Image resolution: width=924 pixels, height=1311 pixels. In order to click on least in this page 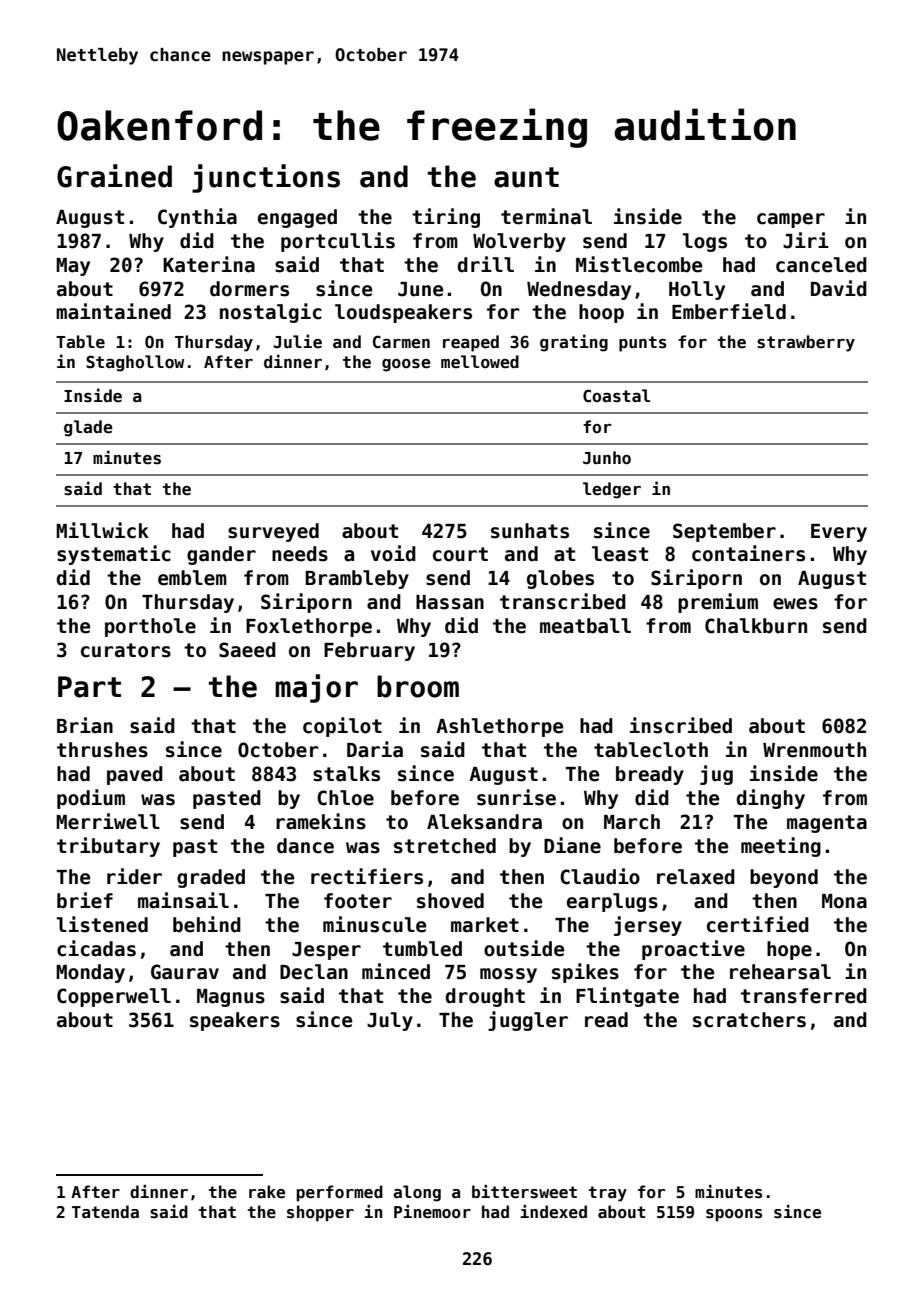, I will do `click(620, 554)`.
